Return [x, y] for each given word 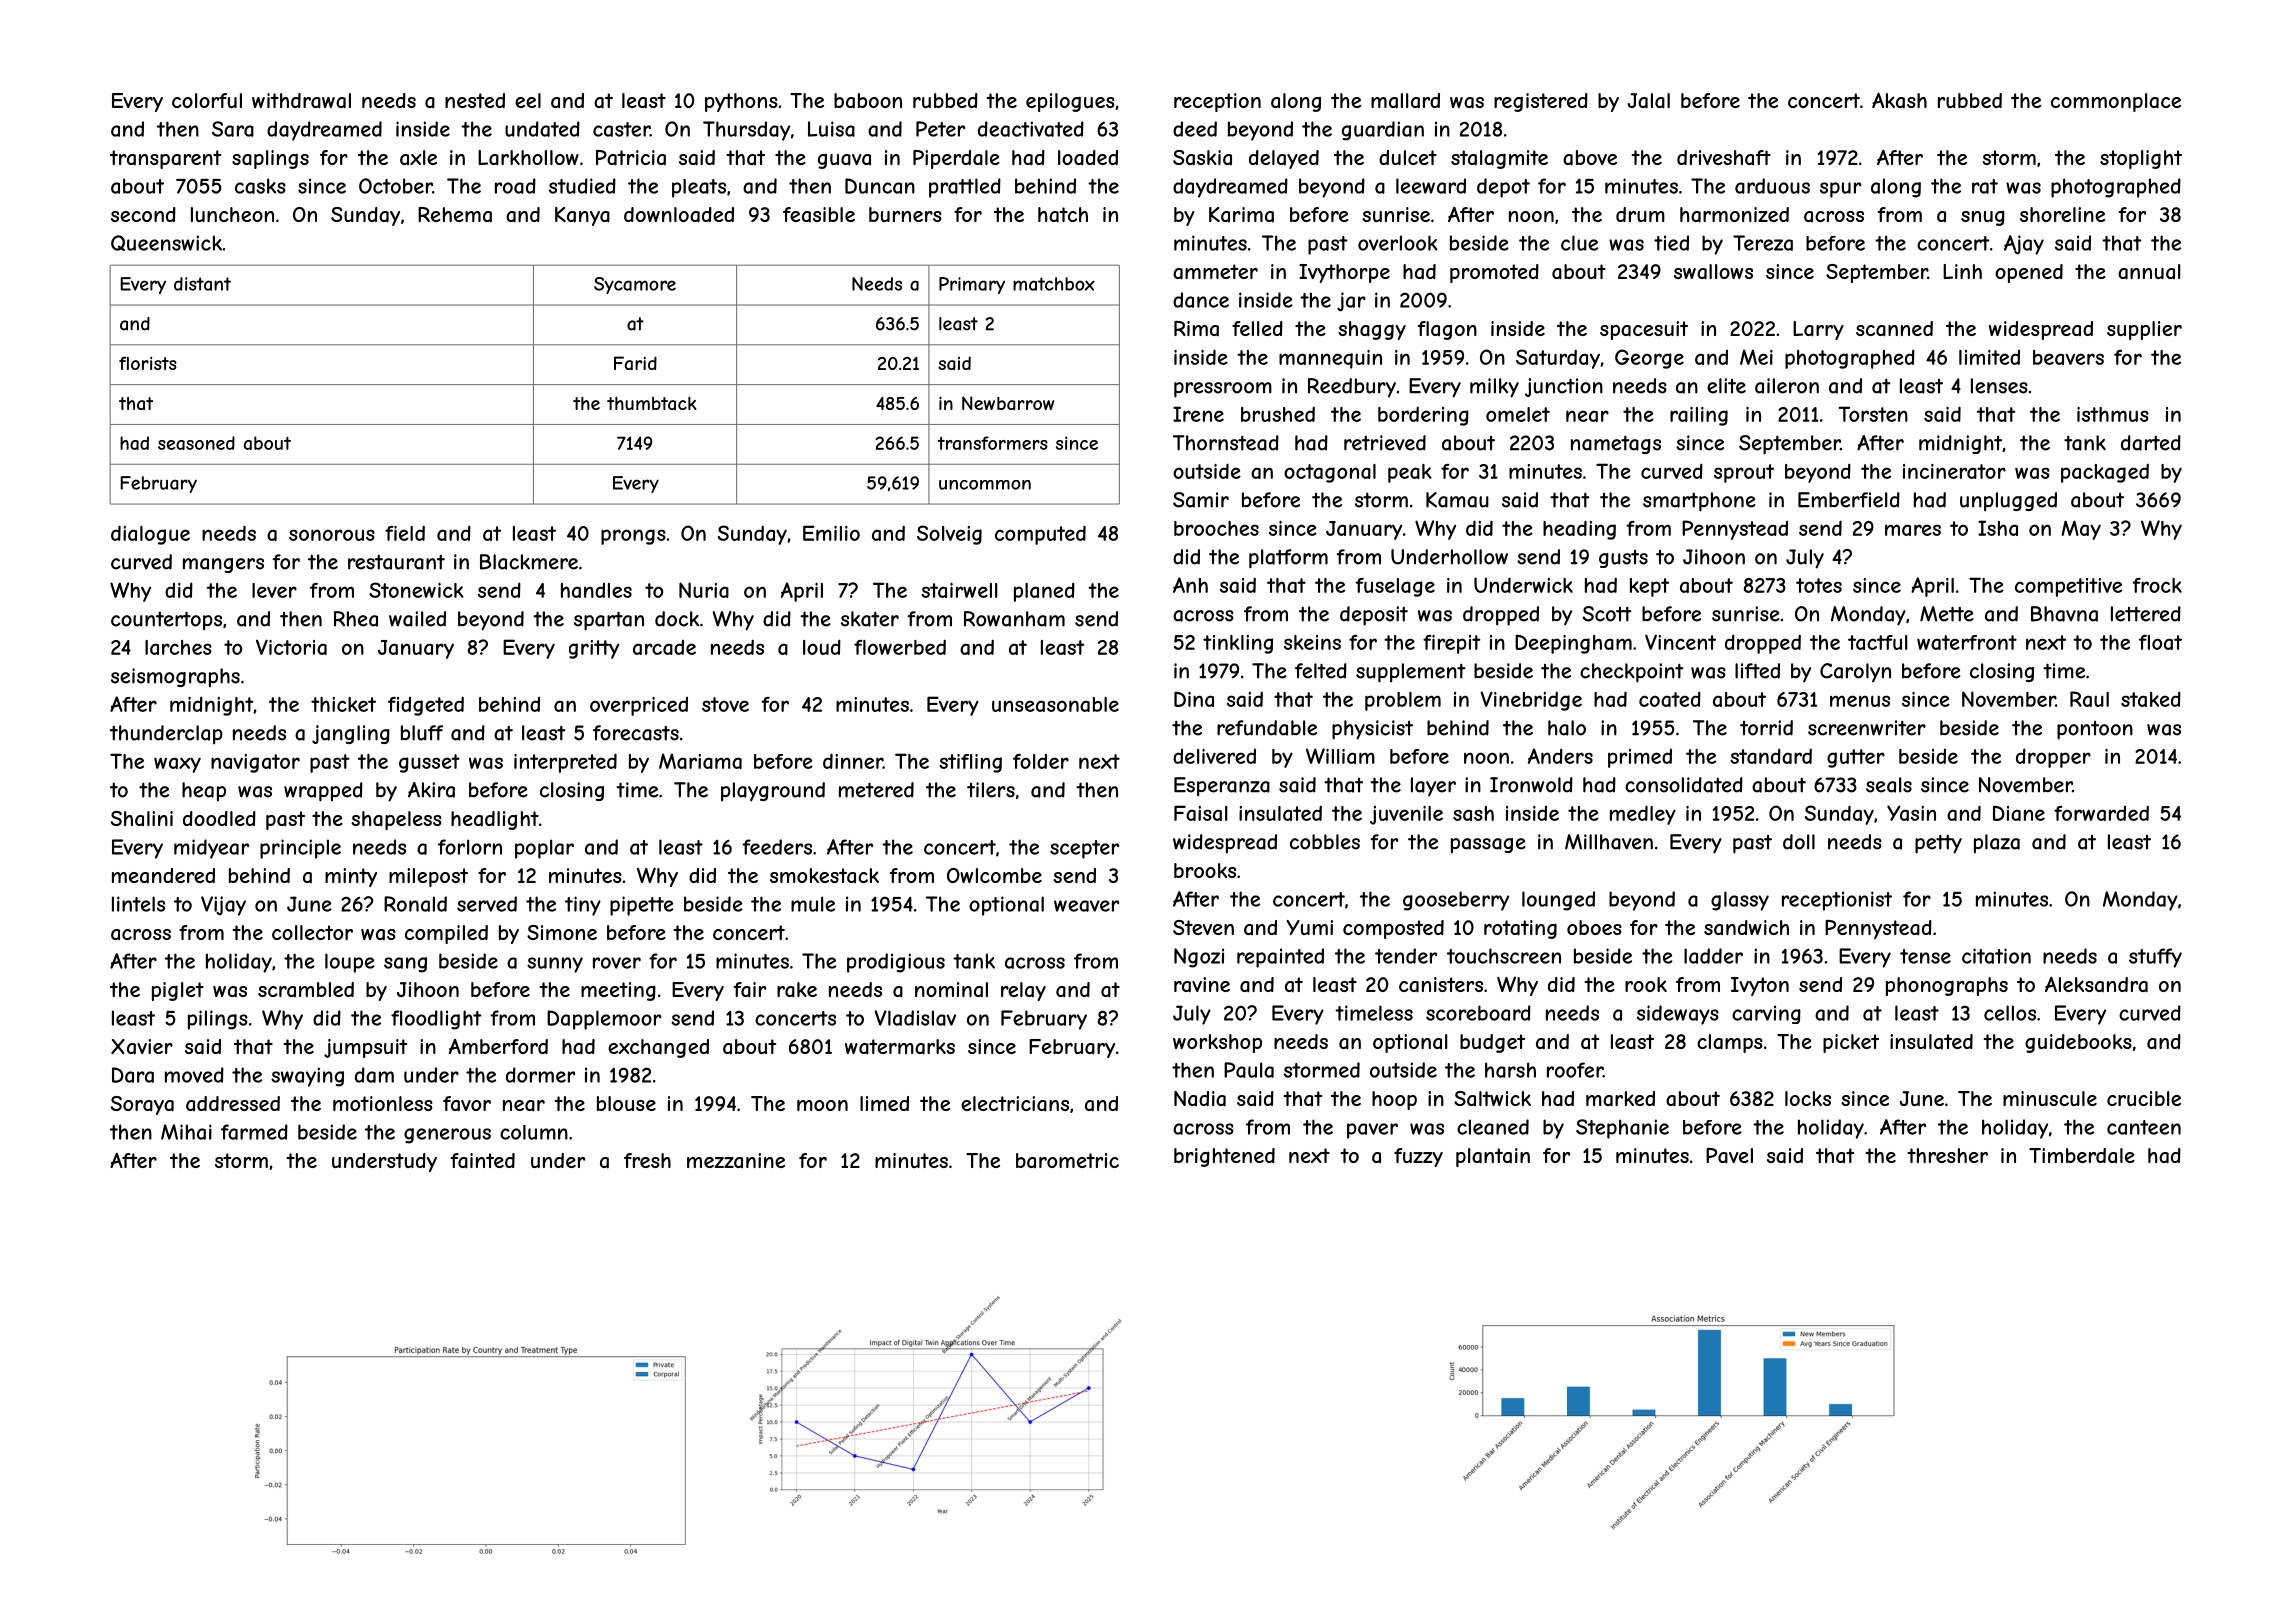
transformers [993, 443]
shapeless [396, 820]
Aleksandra [2096, 985]
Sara [233, 129]
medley [1643, 815]
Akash [1899, 101]
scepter [1084, 849]
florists [148, 363]
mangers [223, 565]
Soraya [142, 1105]
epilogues [1070, 102]
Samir [1201, 500]
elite [1726, 386]
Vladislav [915, 1018]
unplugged [2008, 501]
